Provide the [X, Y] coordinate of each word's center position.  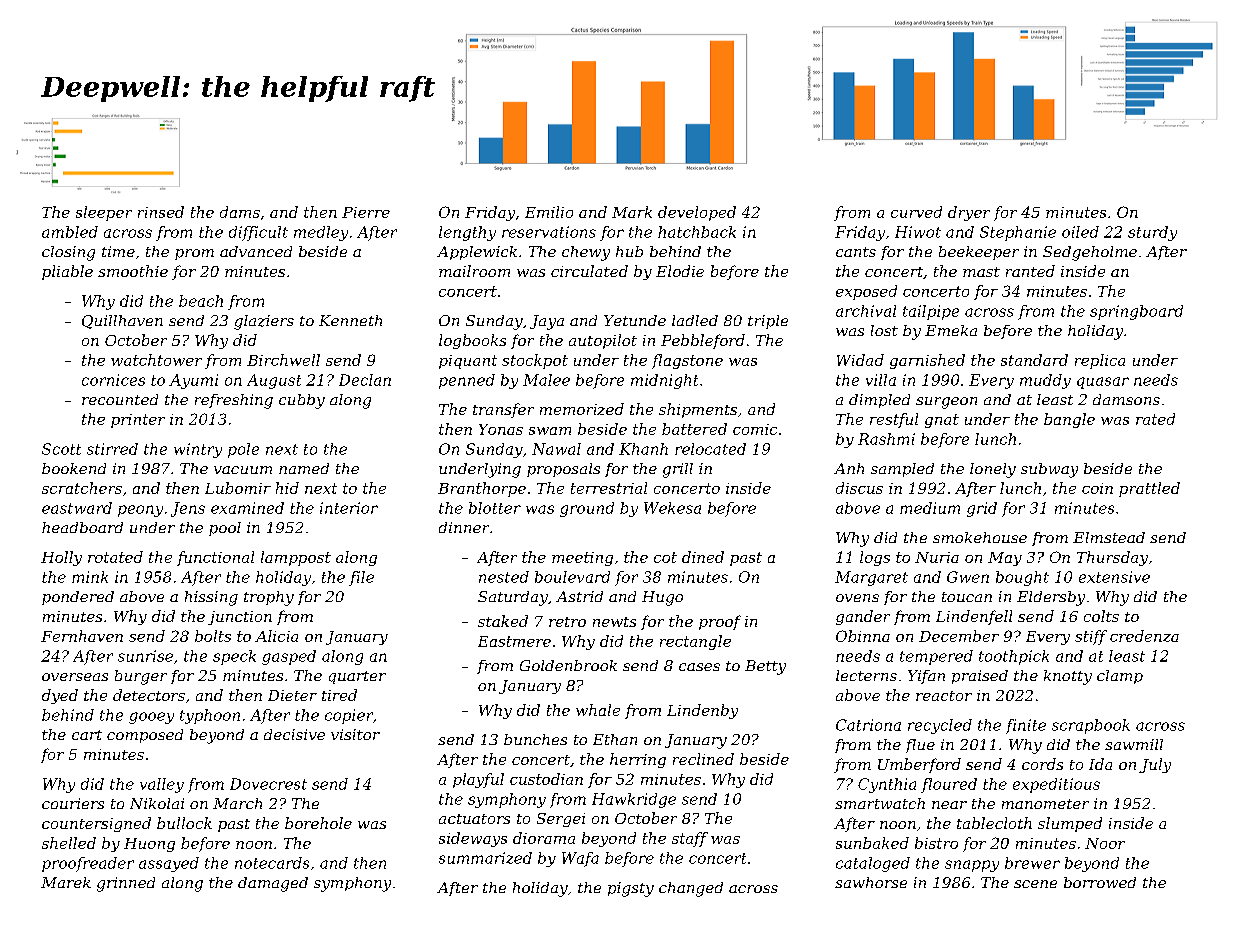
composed [145, 736]
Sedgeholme [1090, 253]
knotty [1068, 677]
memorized [582, 409]
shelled [69, 843]
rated [1155, 419]
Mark [632, 212]
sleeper [104, 213]
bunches [535, 739]
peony [140, 511]
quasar [1103, 383]
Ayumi [193, 381]
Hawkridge [634, 800]
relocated [710, 449]
